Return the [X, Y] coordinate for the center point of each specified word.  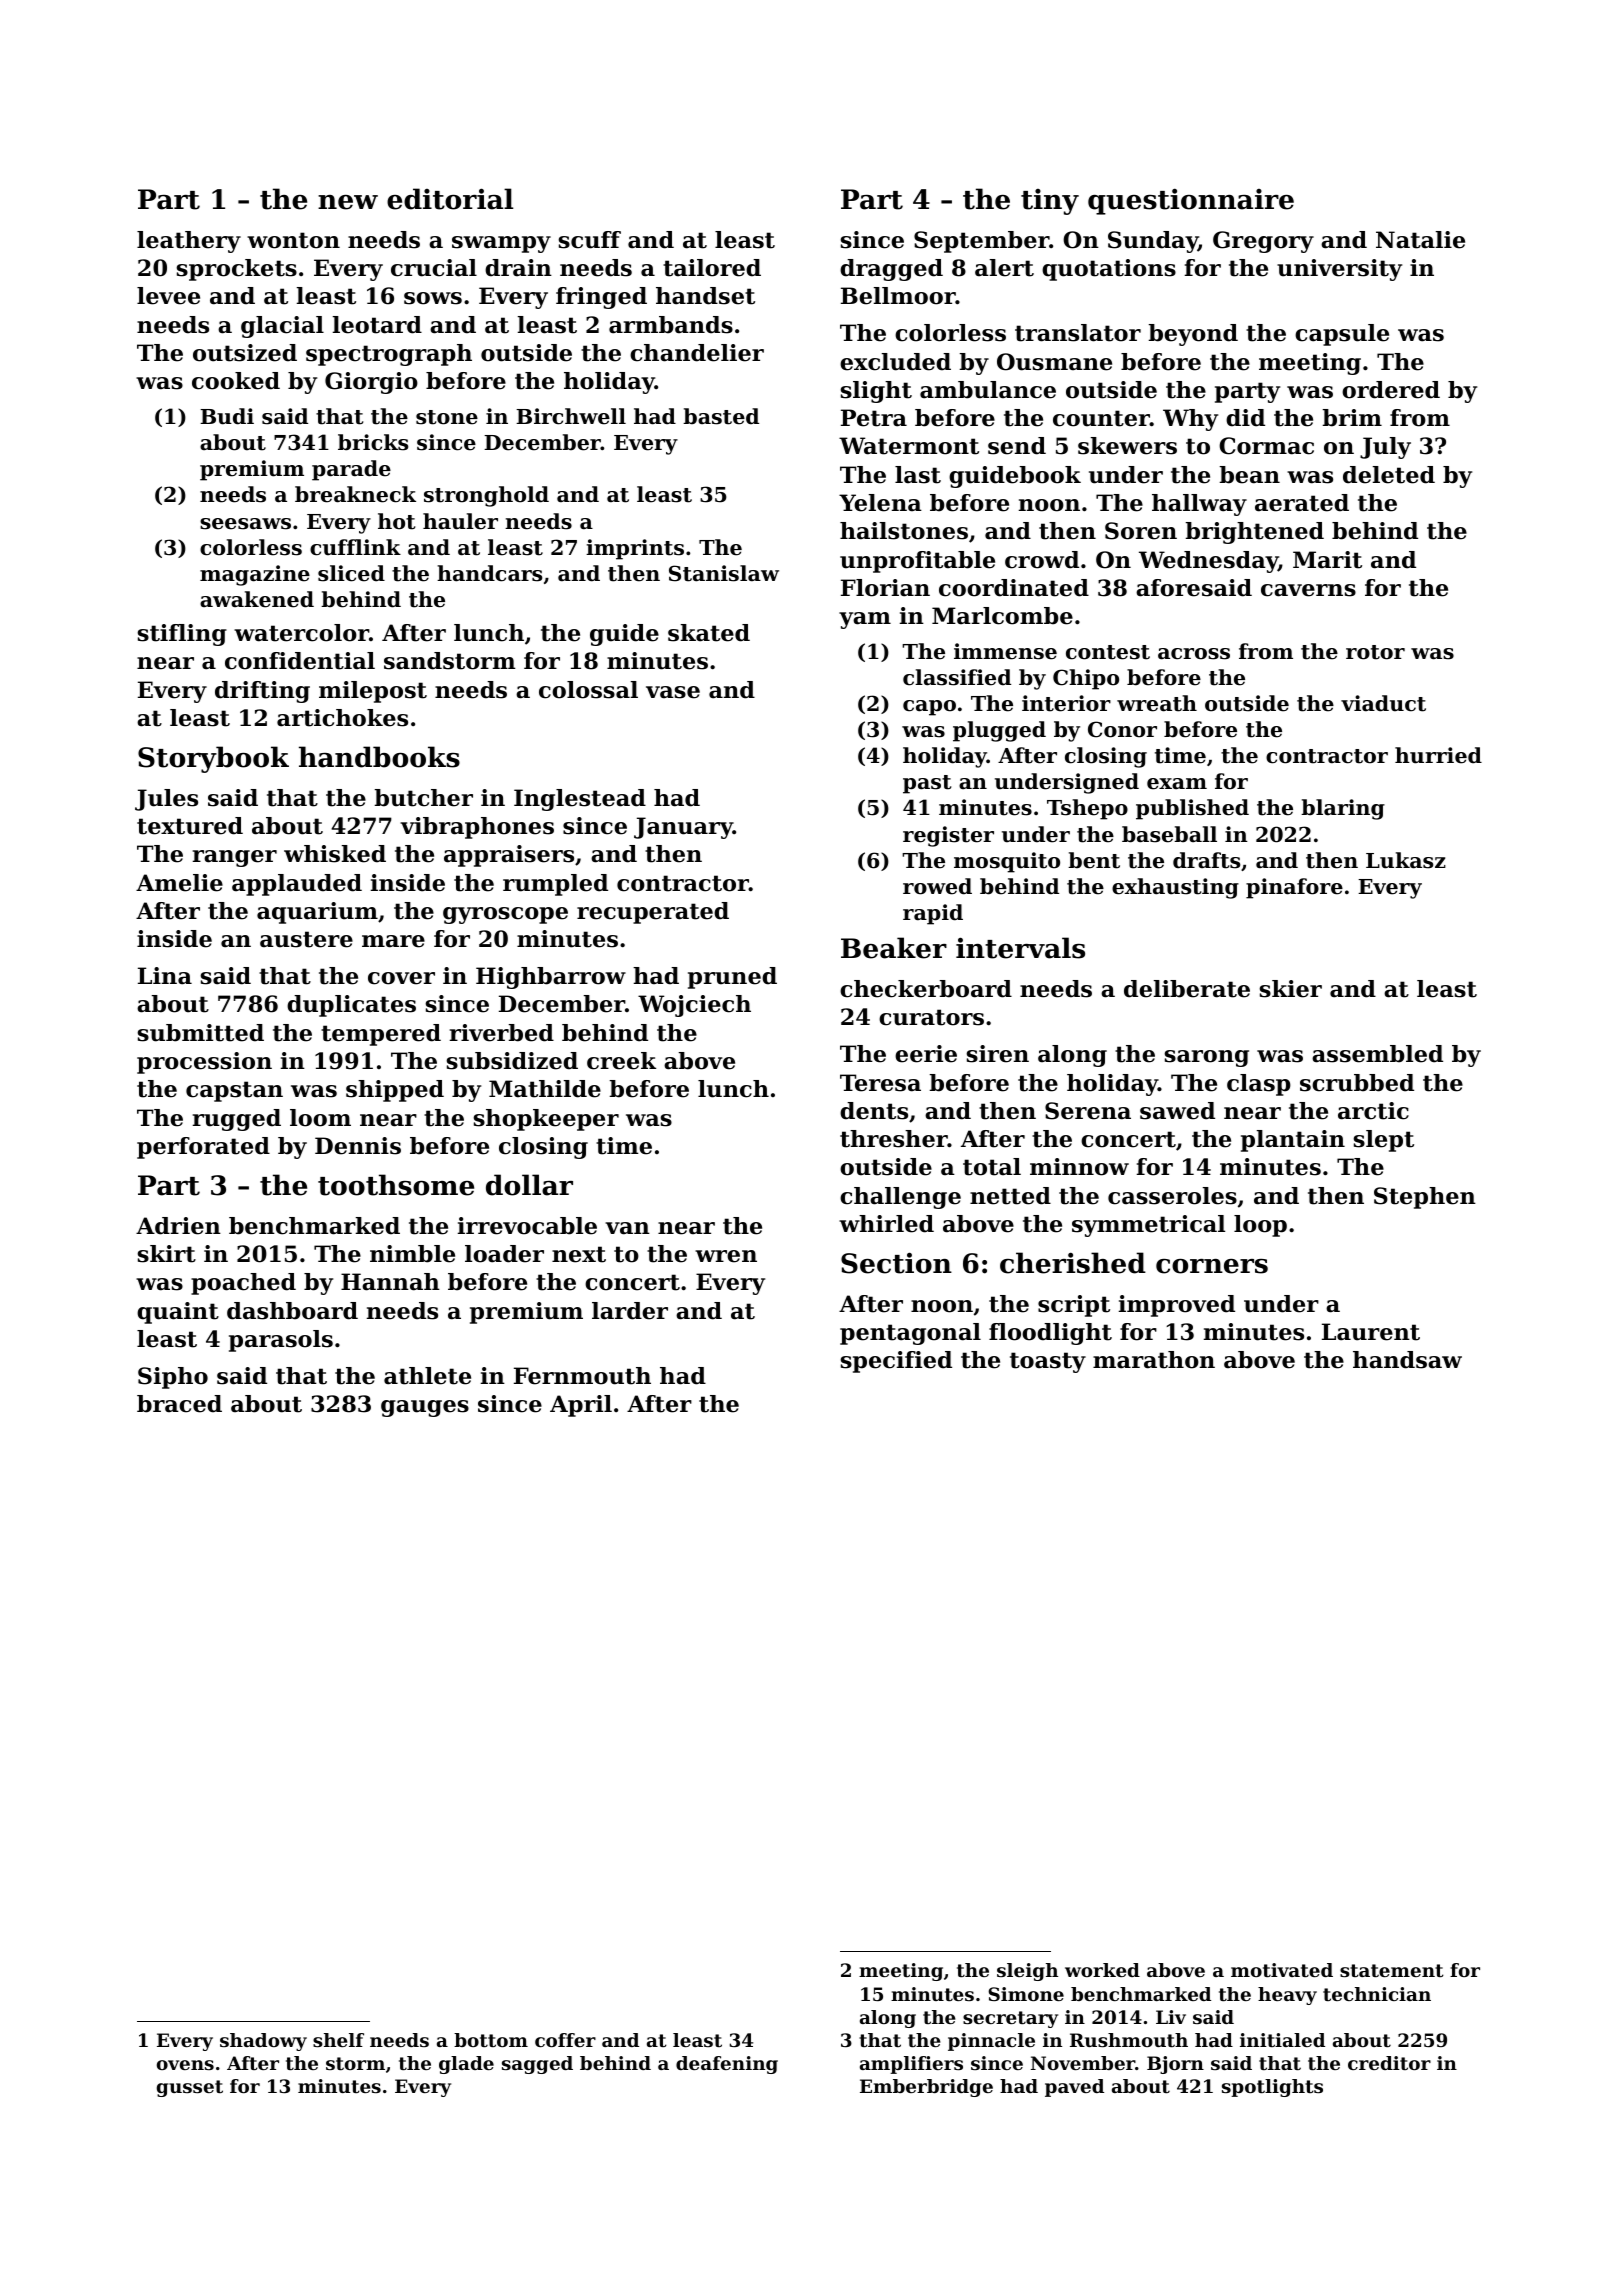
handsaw [1407, 1360]
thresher [894, 1139]
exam [1177, 784]
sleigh [1027, 1972]
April [581, 1406]
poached [243, 1284]
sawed [1177, 1111]
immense [1005, 651]
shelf [338, 2040]
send [1017, 446]
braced [179, 1404]
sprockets [236, 270]
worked [1102, 1970]
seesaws [245, 524]
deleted [1389, 475]
